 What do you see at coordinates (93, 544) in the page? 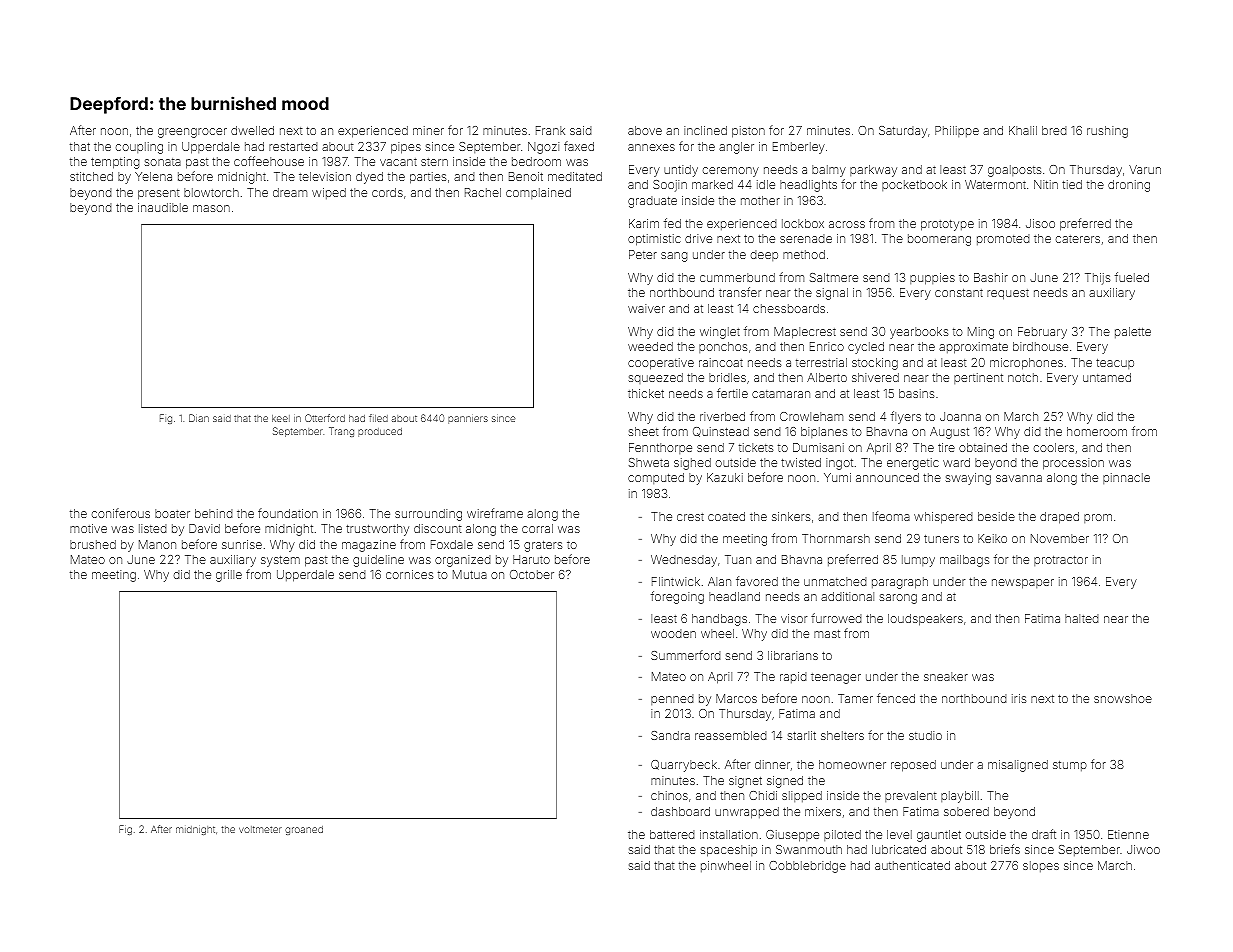
I see `brushed` at bounding box center [93, 544].
